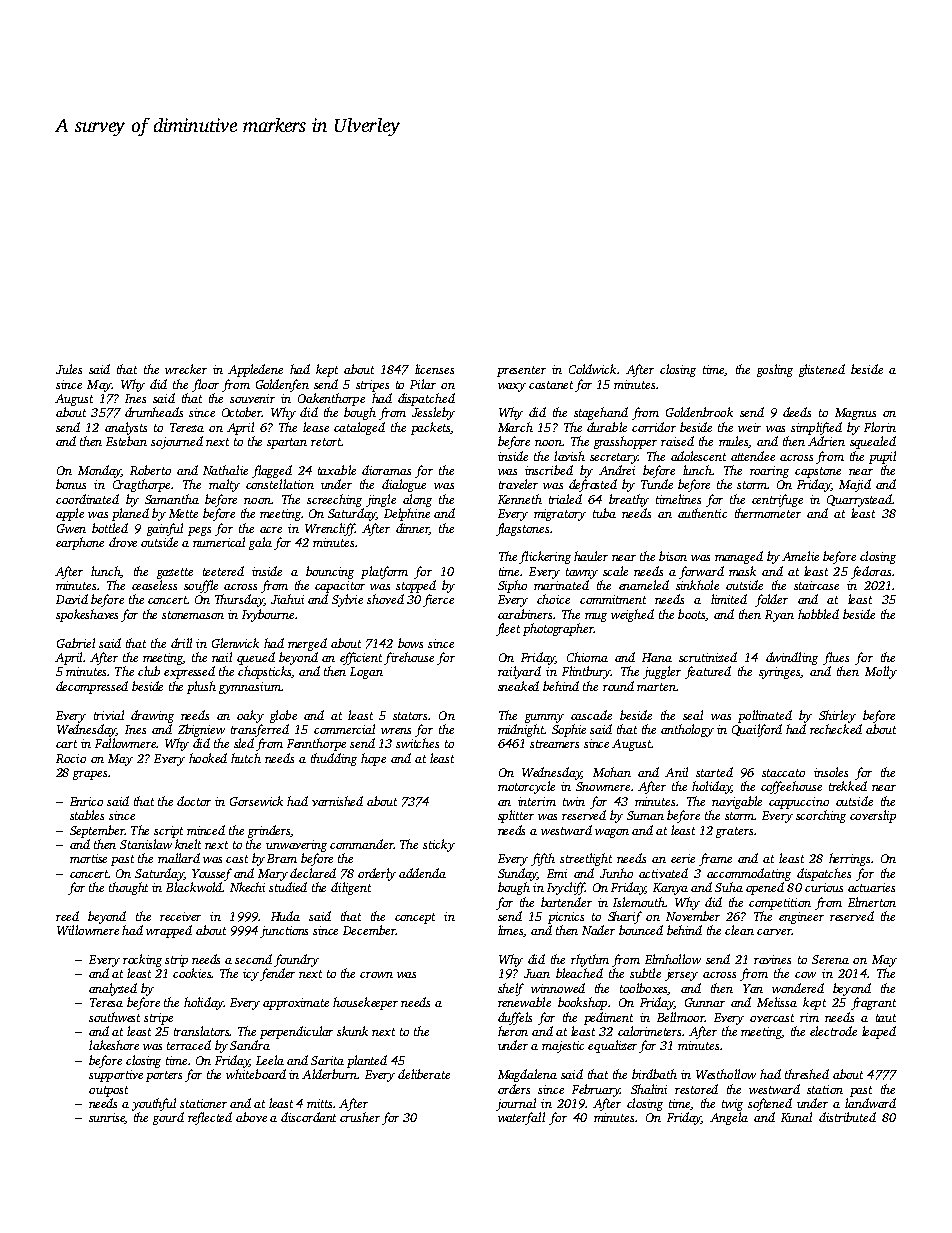 The height and width of the page is (1233, 952). I want to click on packets, so click(430, 428).
